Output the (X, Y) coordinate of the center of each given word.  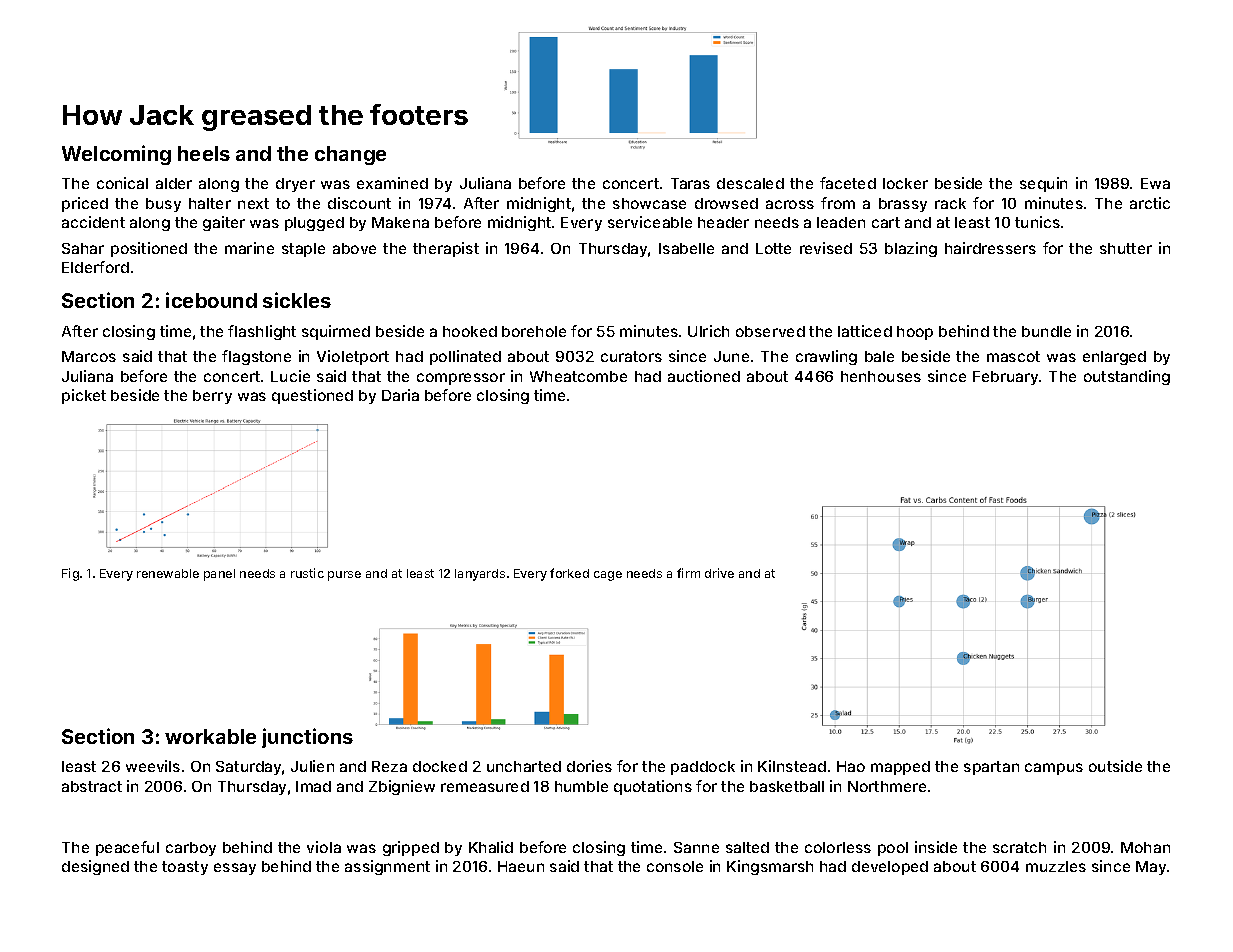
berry (212, 397)
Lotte (773, 248)
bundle (1046, 331)
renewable (168, 573)
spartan (991, 768)
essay (235, 869)
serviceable (650, 222)
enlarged (1114, 358)
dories (589, 766)
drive (719, 573)
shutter (1126, 248)
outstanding (1127, 377)
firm (688, 573)
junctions (307, 738)
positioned (149, 249)
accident (93, 222)
